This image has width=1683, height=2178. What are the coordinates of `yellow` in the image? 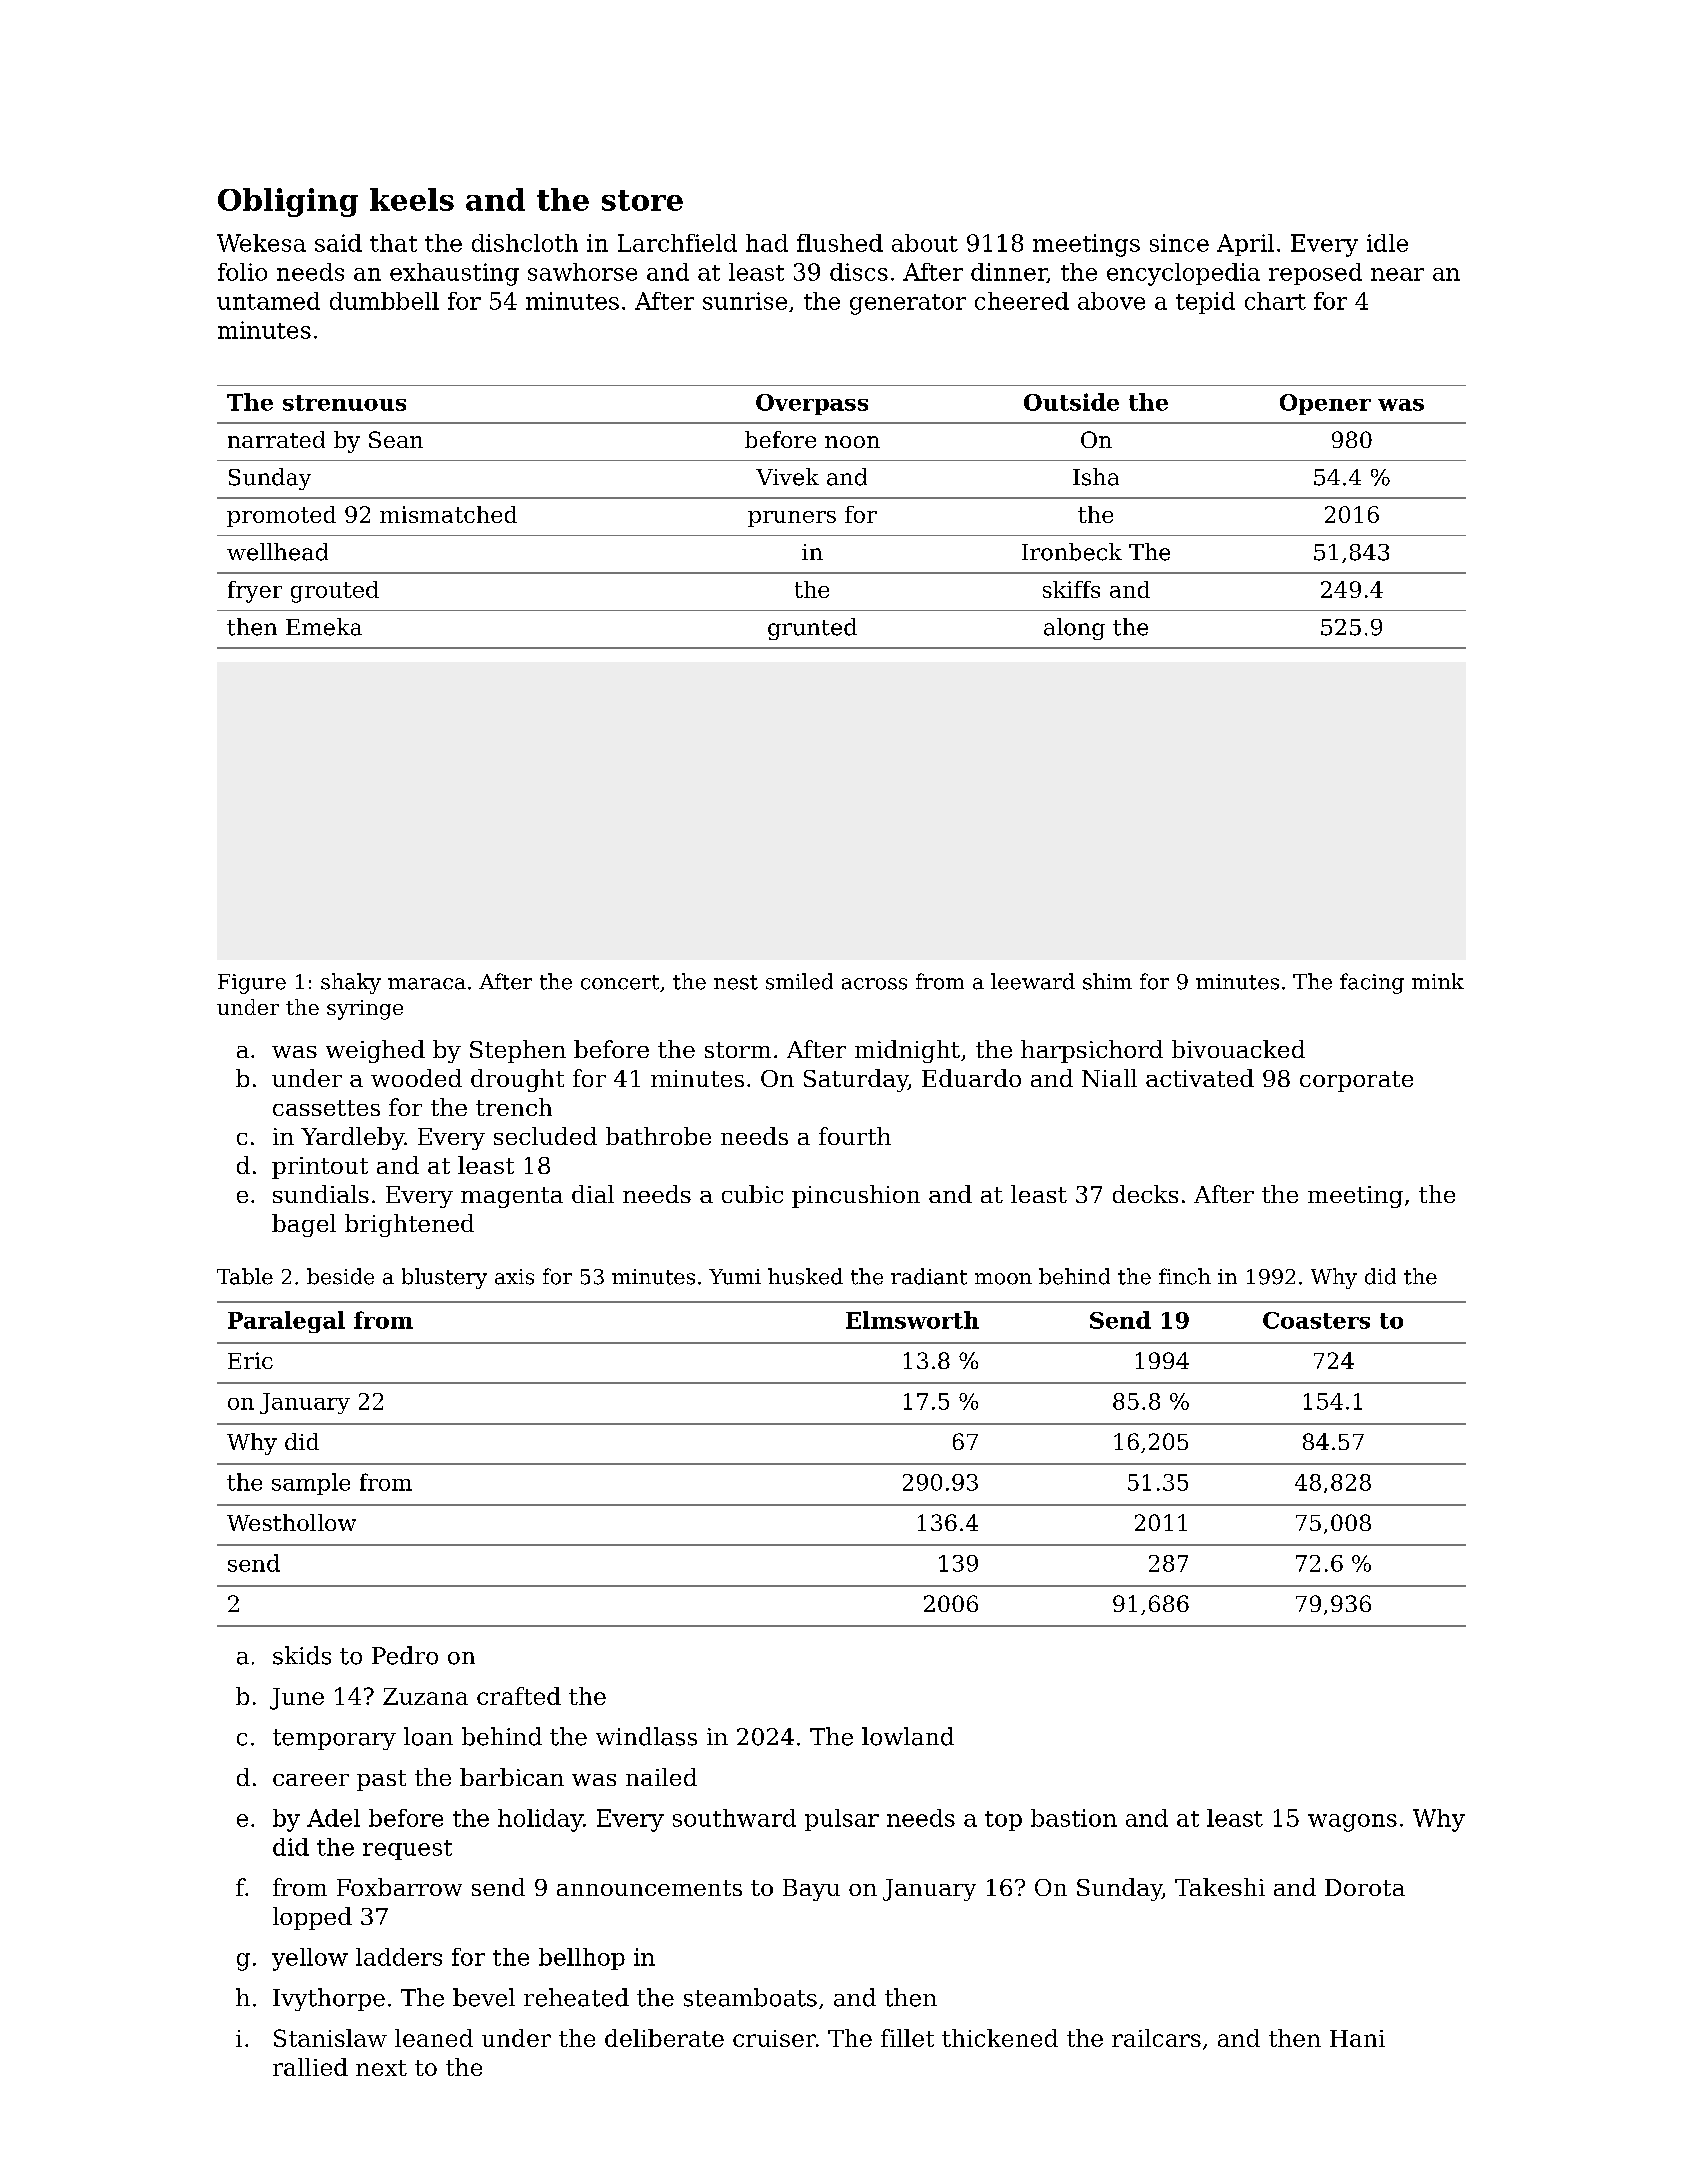 It's located at (310, 1959).
